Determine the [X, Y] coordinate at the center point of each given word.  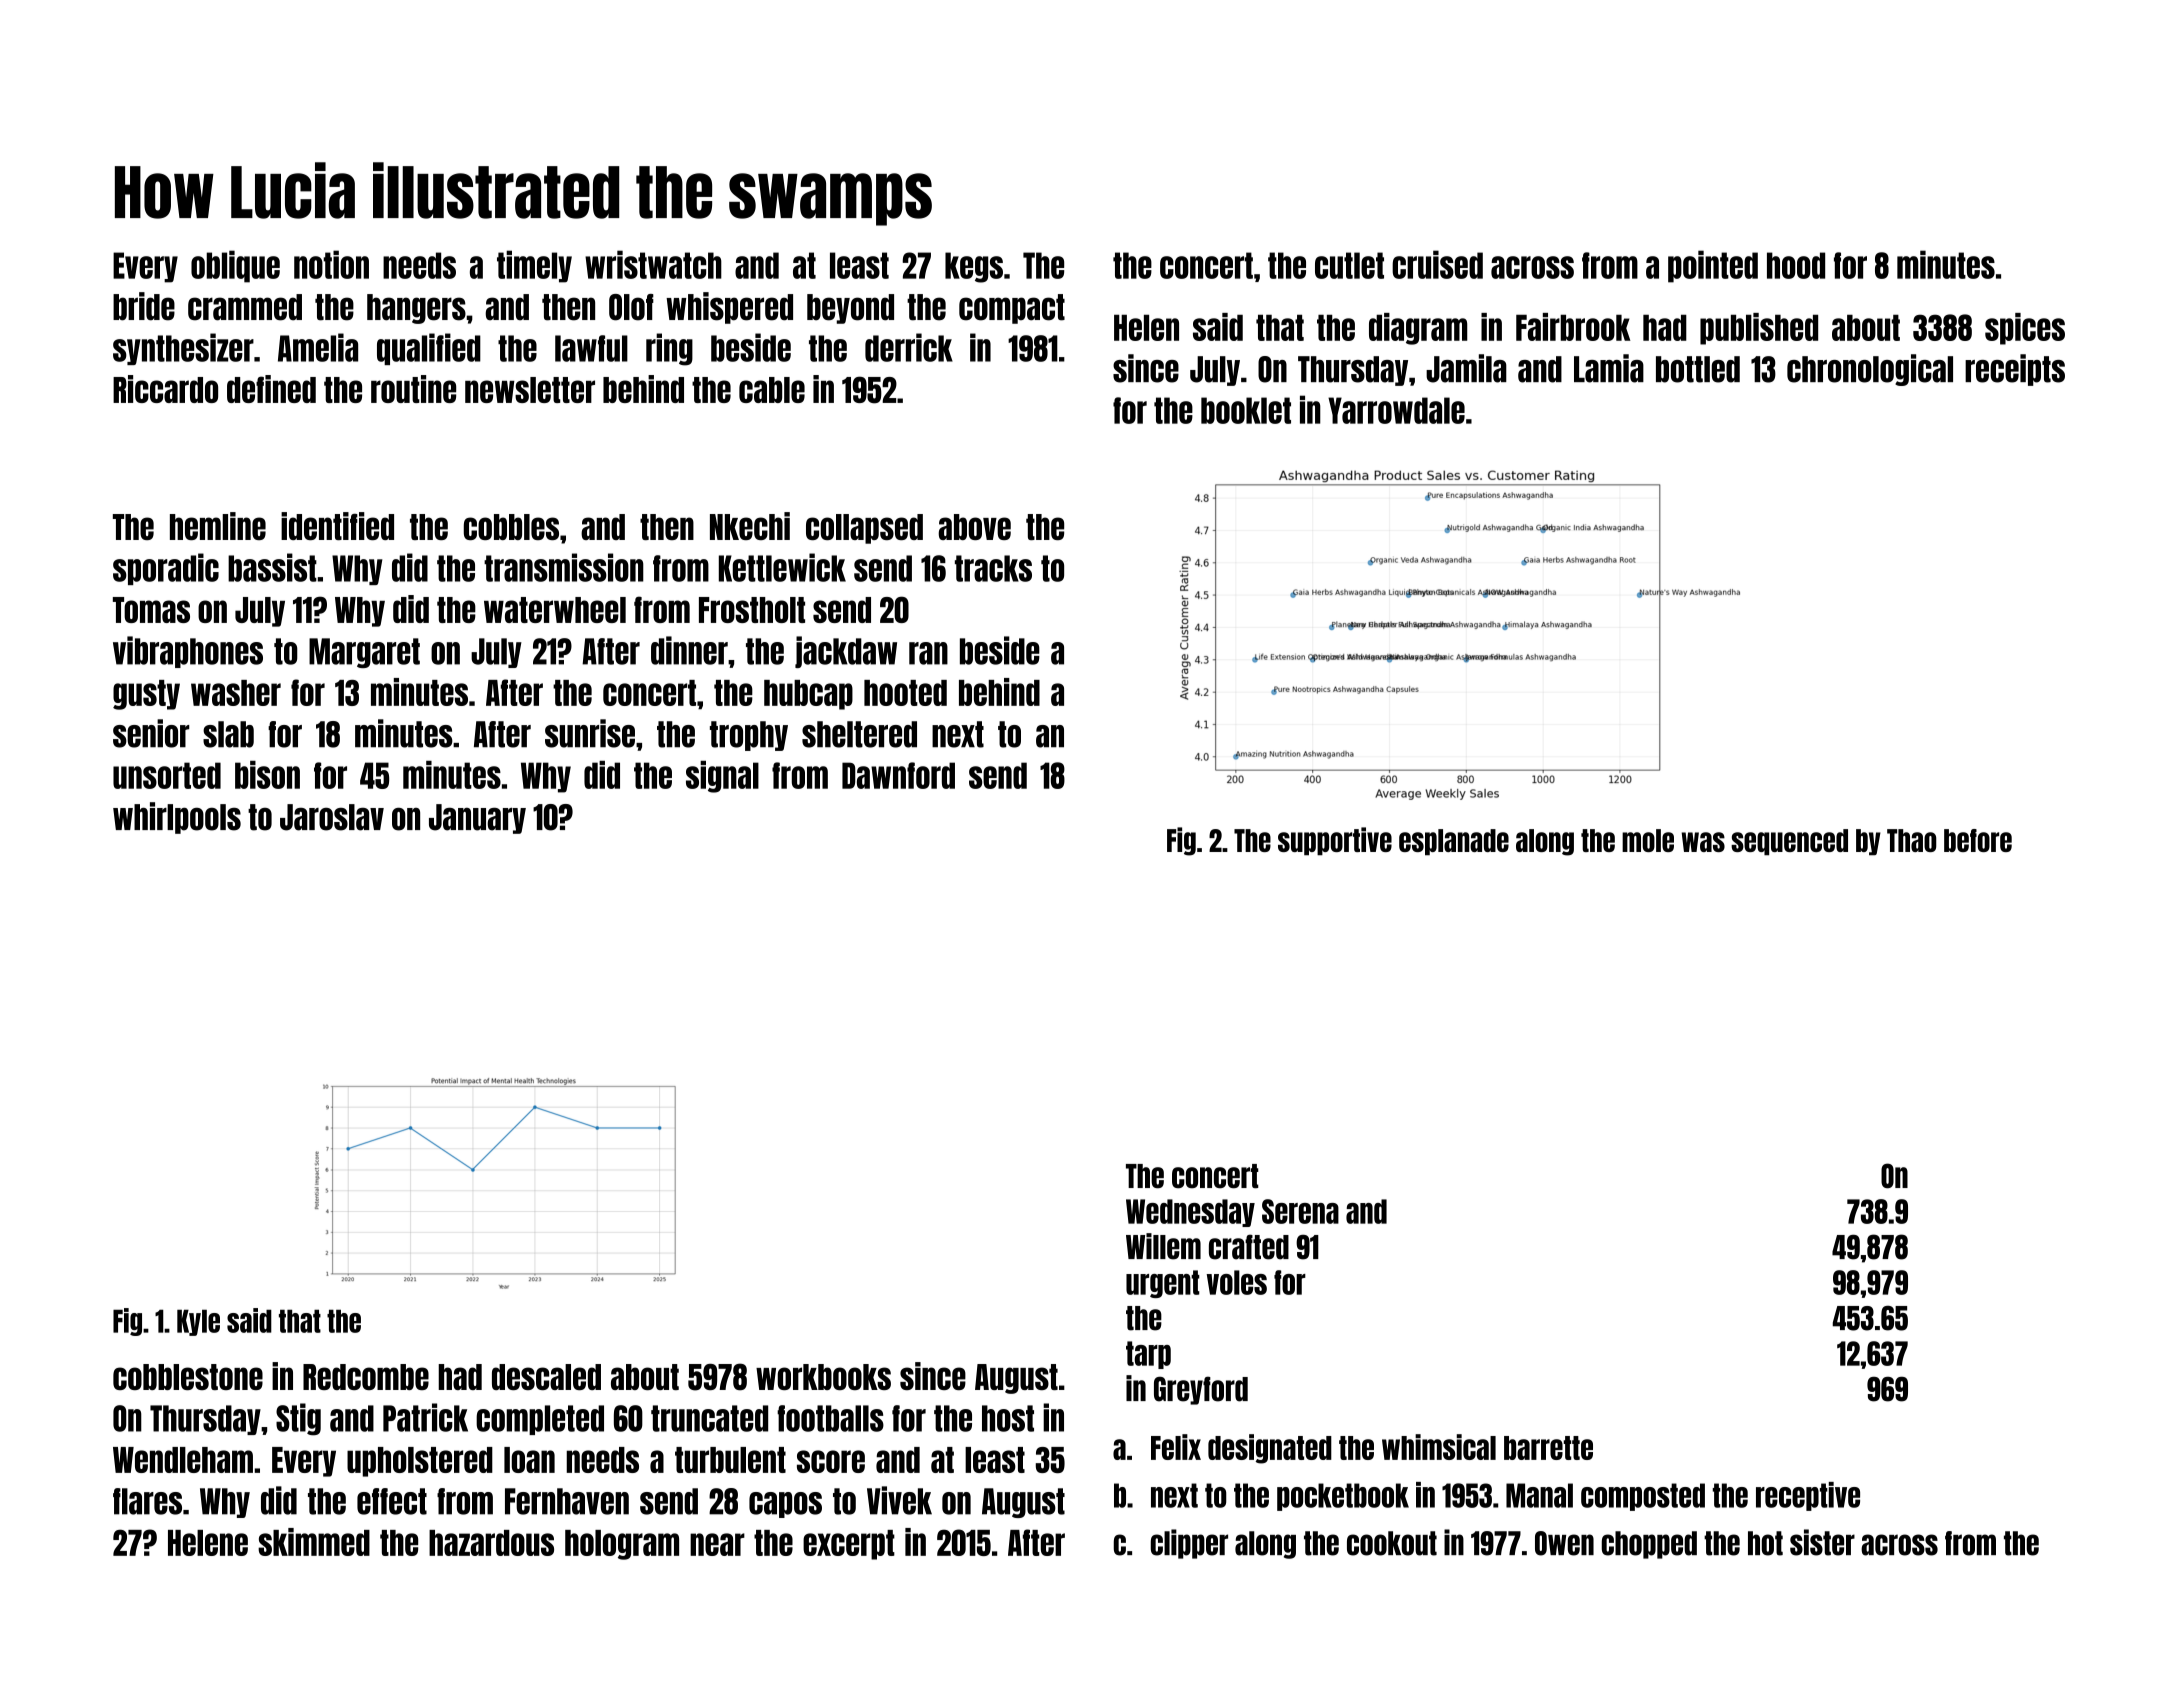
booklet [1246, 410]
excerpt [849, 1545]
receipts [2015, 370]
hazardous [491, 1543]
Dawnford [898, 775]
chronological [1870, 370]
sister [1822, 1542]
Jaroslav [332, 817]
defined [271, 389]
